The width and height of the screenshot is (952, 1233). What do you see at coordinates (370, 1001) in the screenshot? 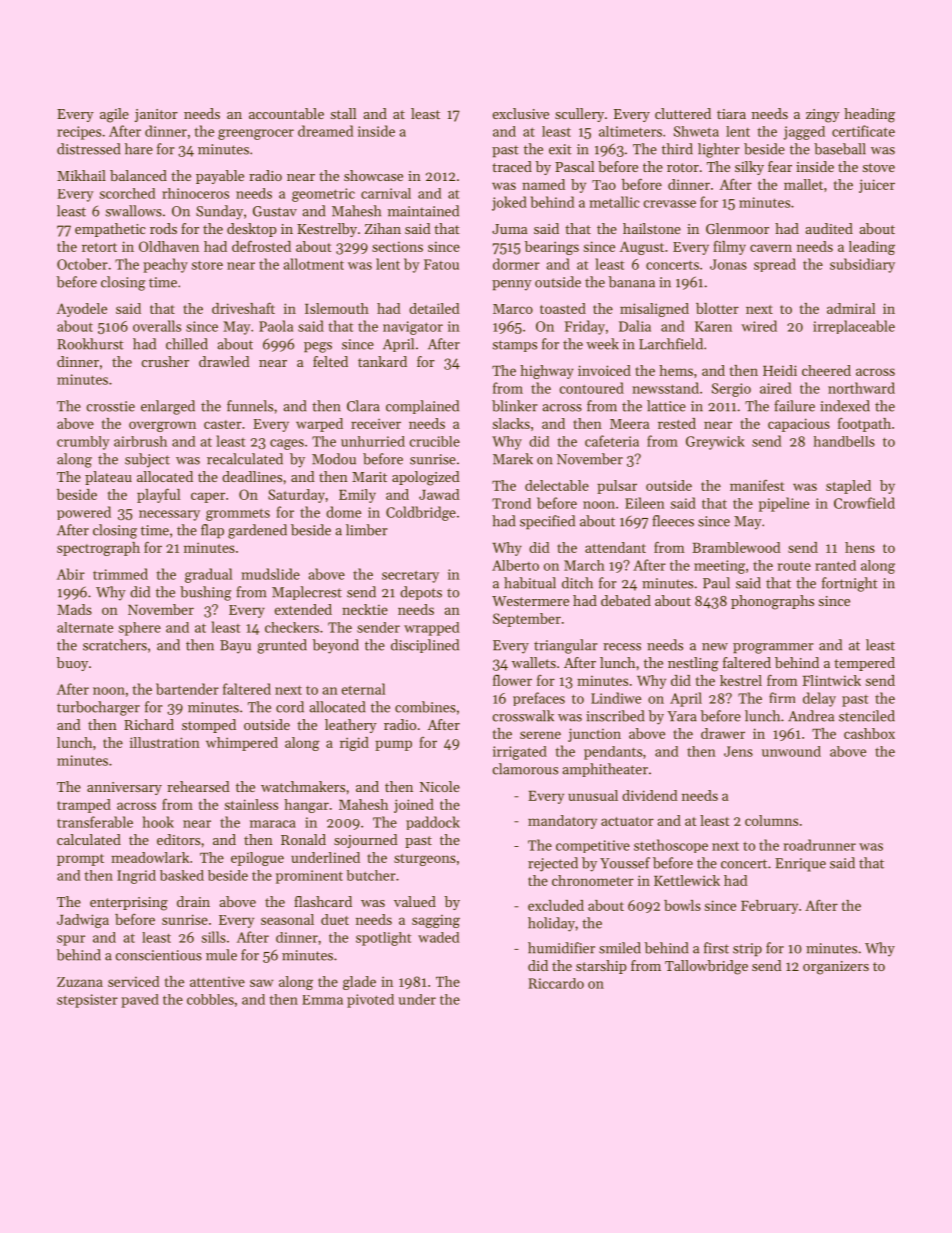
I see `pivoted` at bounding box center [370, 1001].
